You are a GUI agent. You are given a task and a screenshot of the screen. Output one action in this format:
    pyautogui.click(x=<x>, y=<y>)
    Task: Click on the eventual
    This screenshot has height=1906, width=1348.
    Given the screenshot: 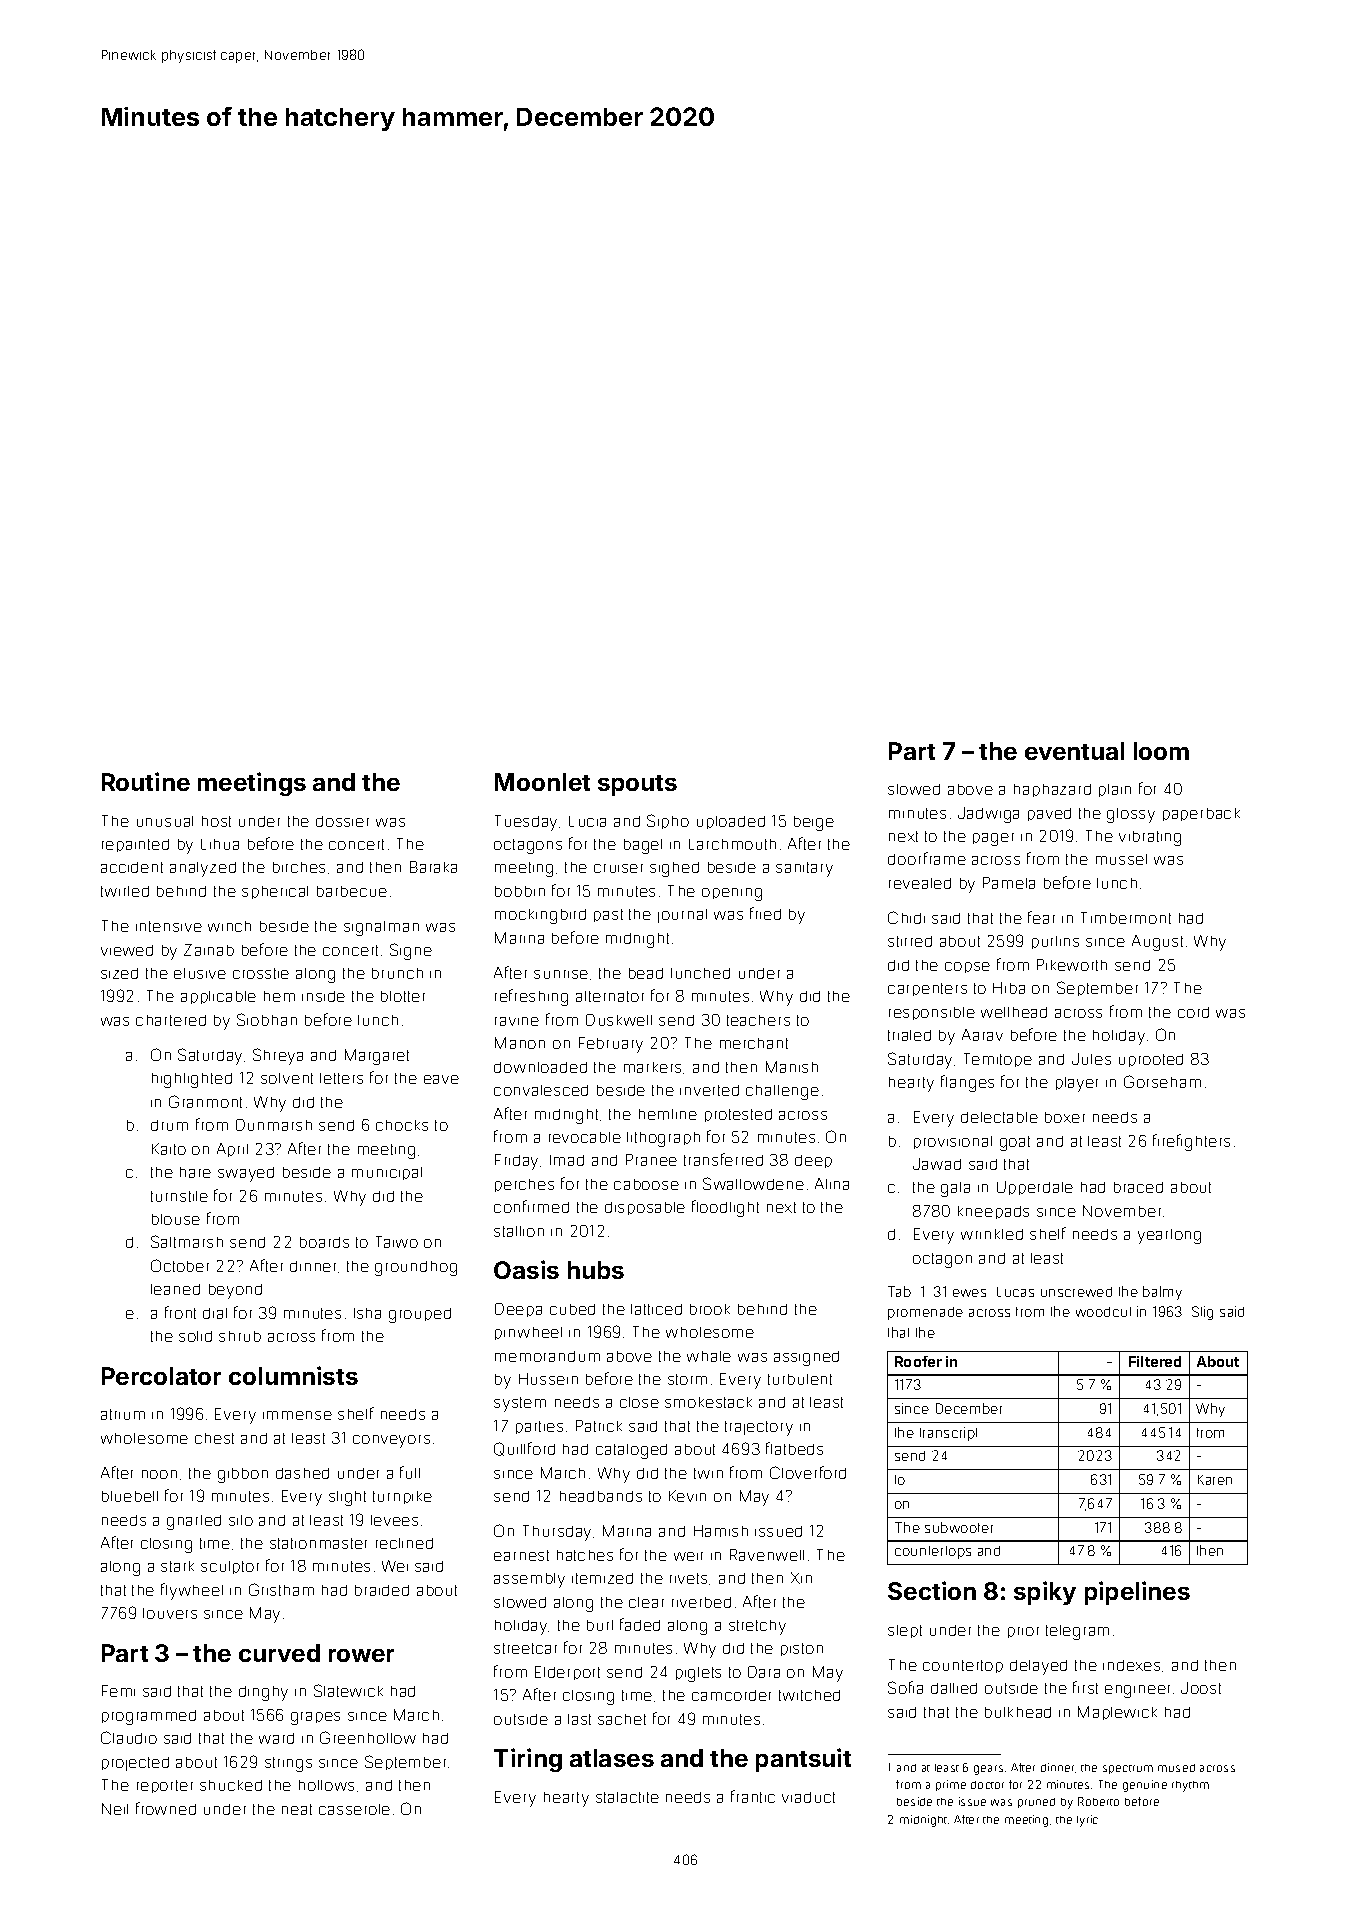 What is the action you would take?
    pyautogui.click(x=1074, y=751)
